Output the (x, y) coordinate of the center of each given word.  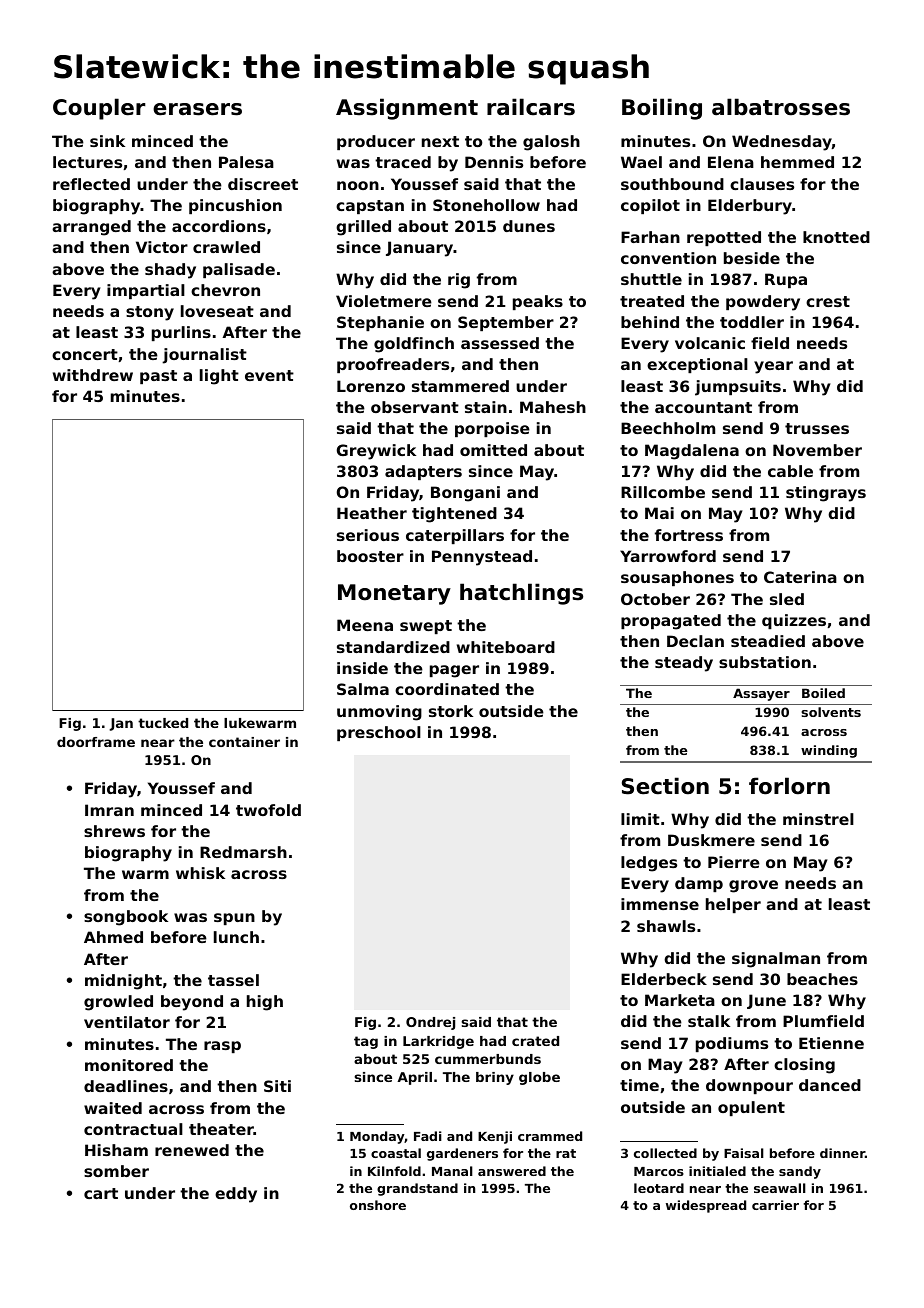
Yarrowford (668, 556)
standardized (393, 647)
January (419, 249)
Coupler (99, 109)
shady (170, 271)
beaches (822, 979)
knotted (836, 237)
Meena (365, 625)
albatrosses (781, 107)
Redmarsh (243, 852)
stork (451, 711)
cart (101, 1193)
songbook (126, 918)
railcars (531, 107)
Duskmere (711, 840)
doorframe (96, 742)
